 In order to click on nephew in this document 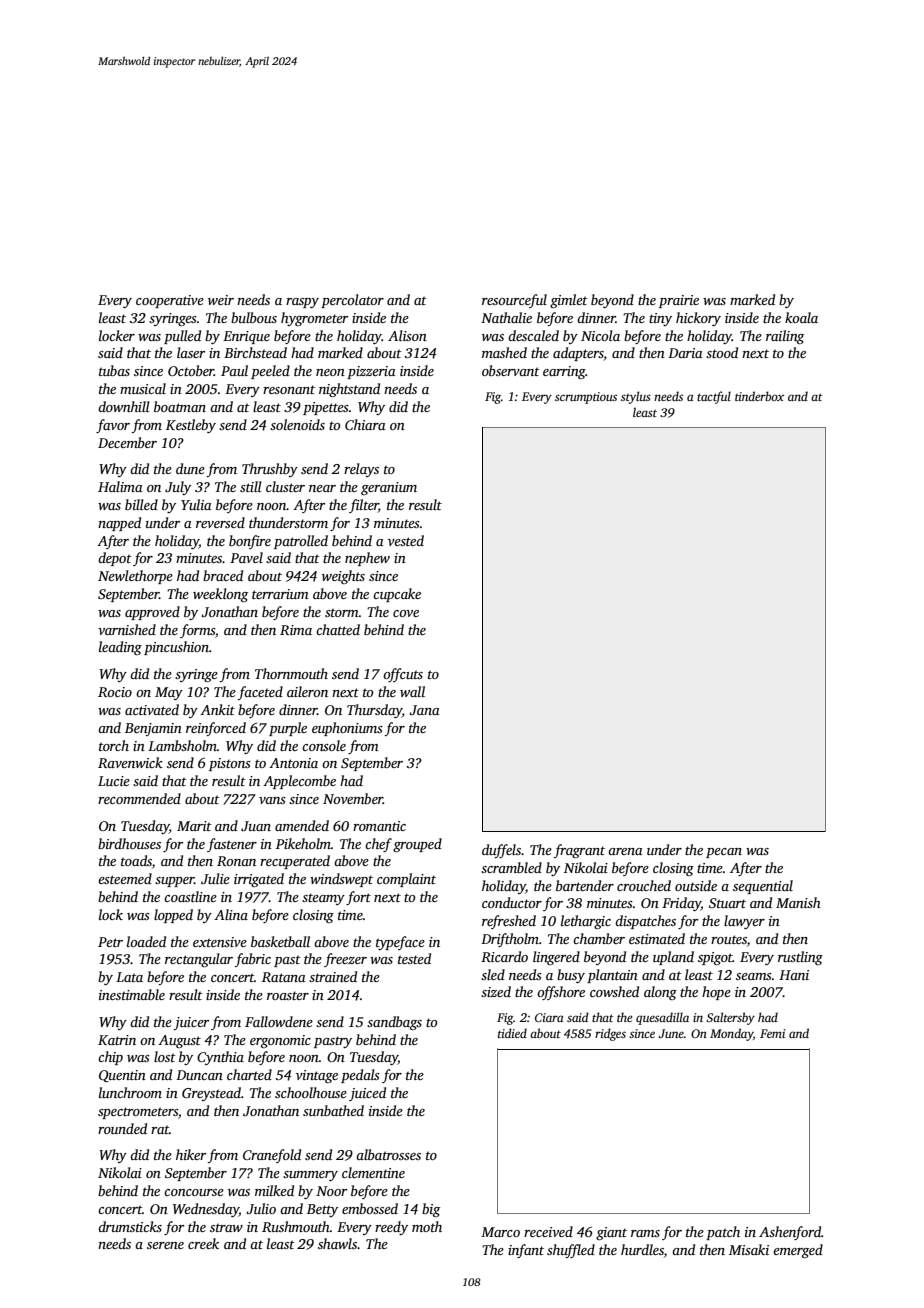, I will do `click(367, 559)`.
